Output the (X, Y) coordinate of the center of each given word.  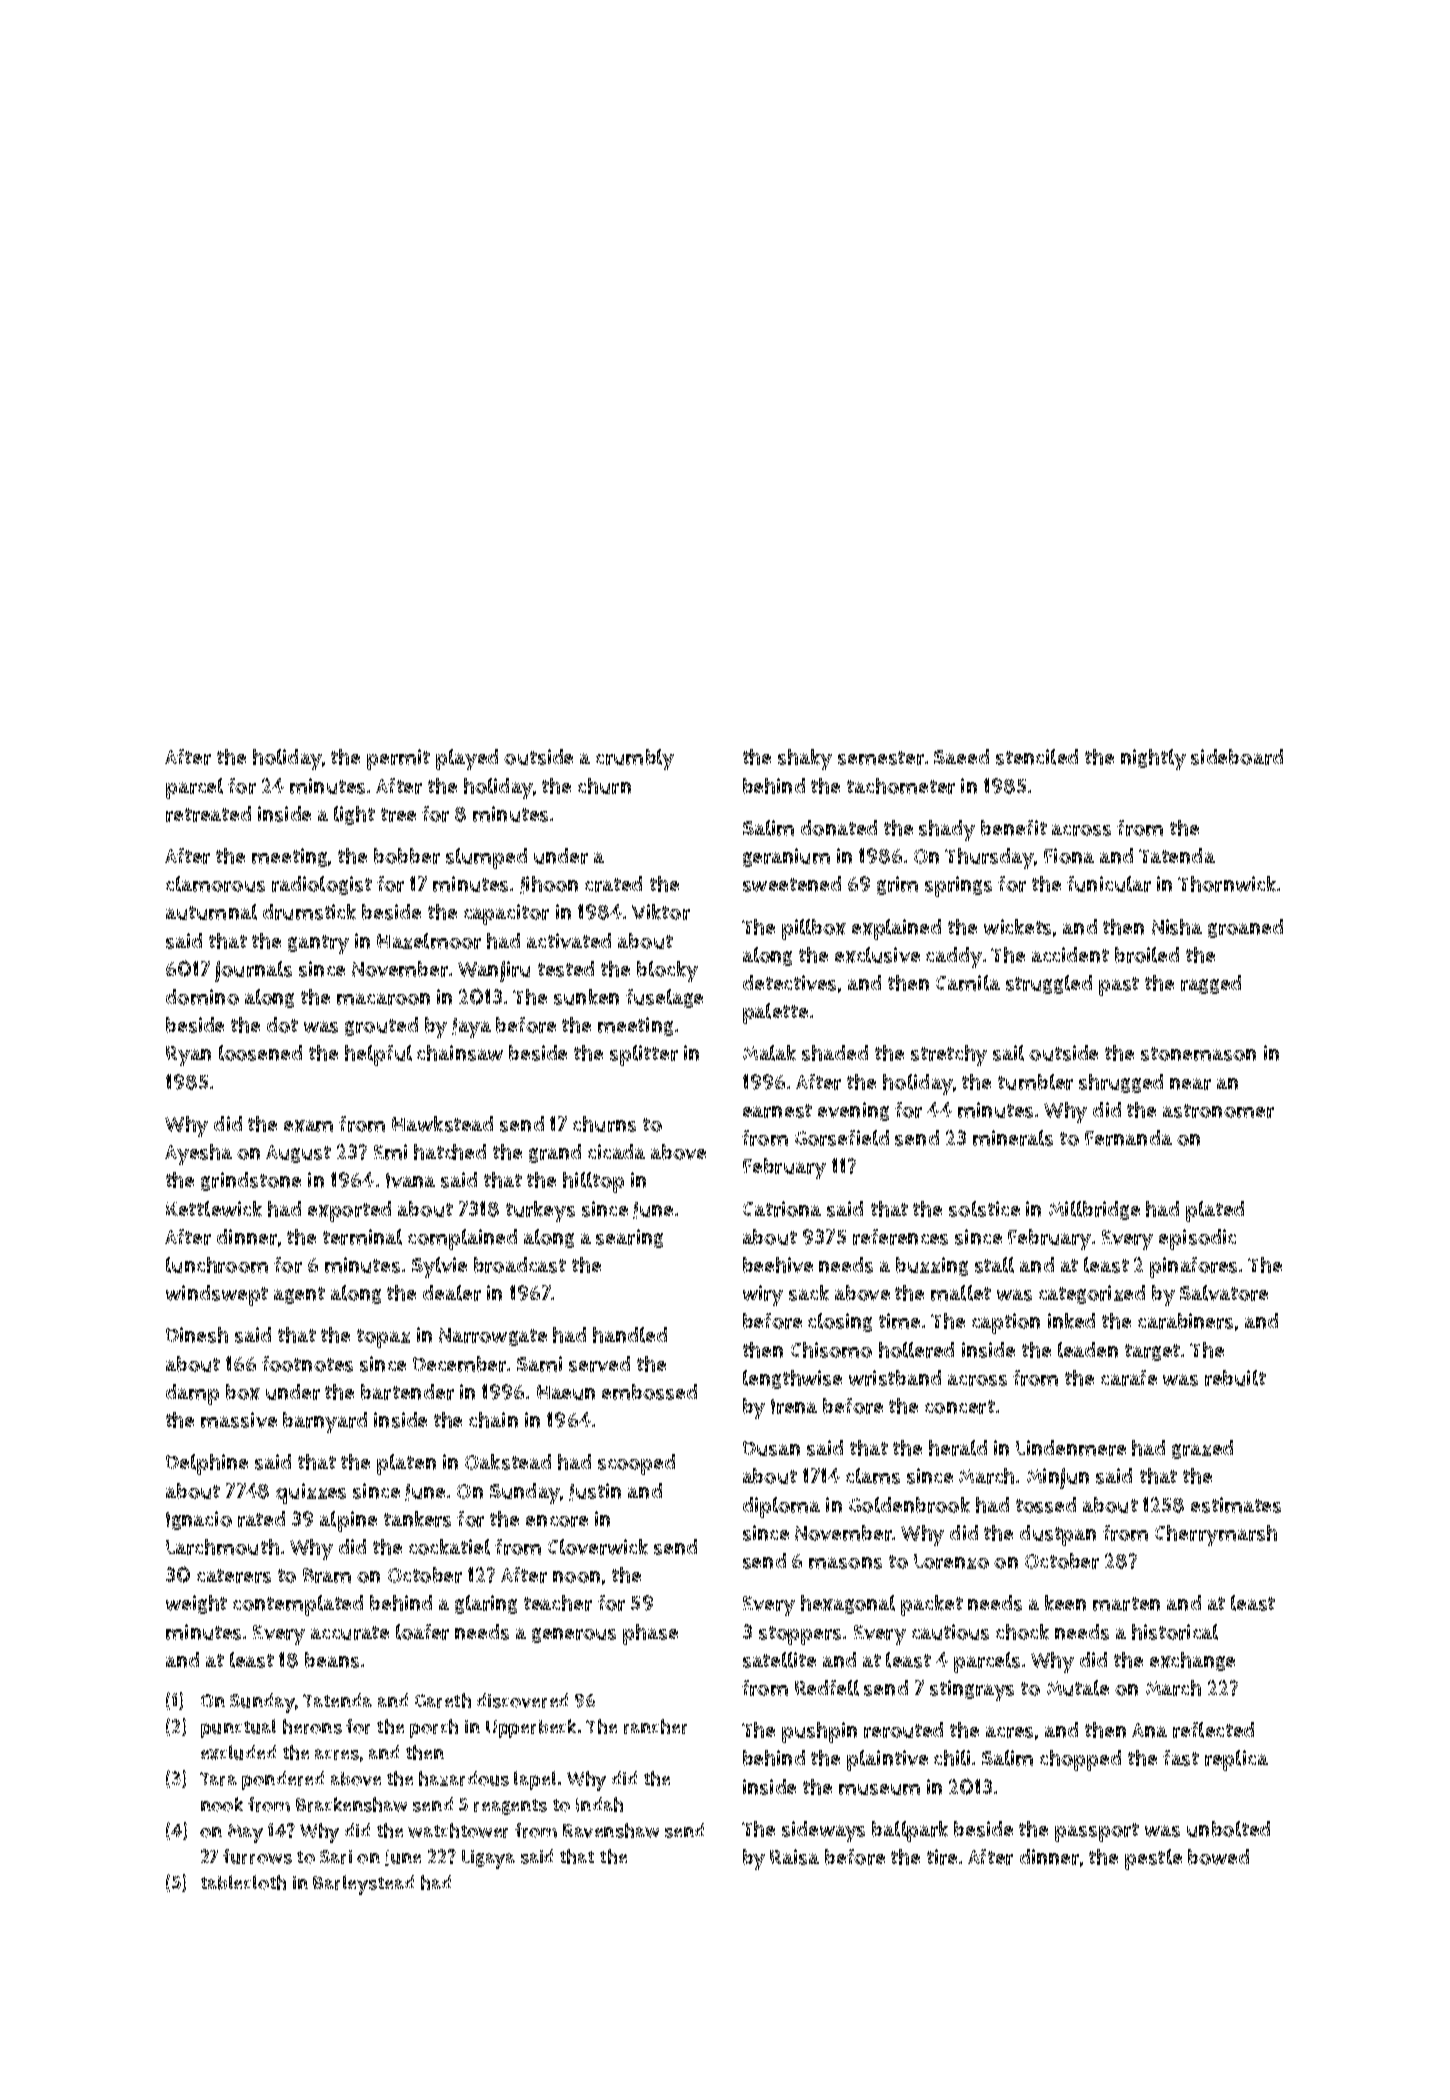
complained (462, 1239)
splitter (644, 1055)
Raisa (794, 1857)
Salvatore (1224, 1293)
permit (398, 759)
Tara (218, 1779)
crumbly (635, 759)
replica (1236, 1760)
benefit (1014, 828)
